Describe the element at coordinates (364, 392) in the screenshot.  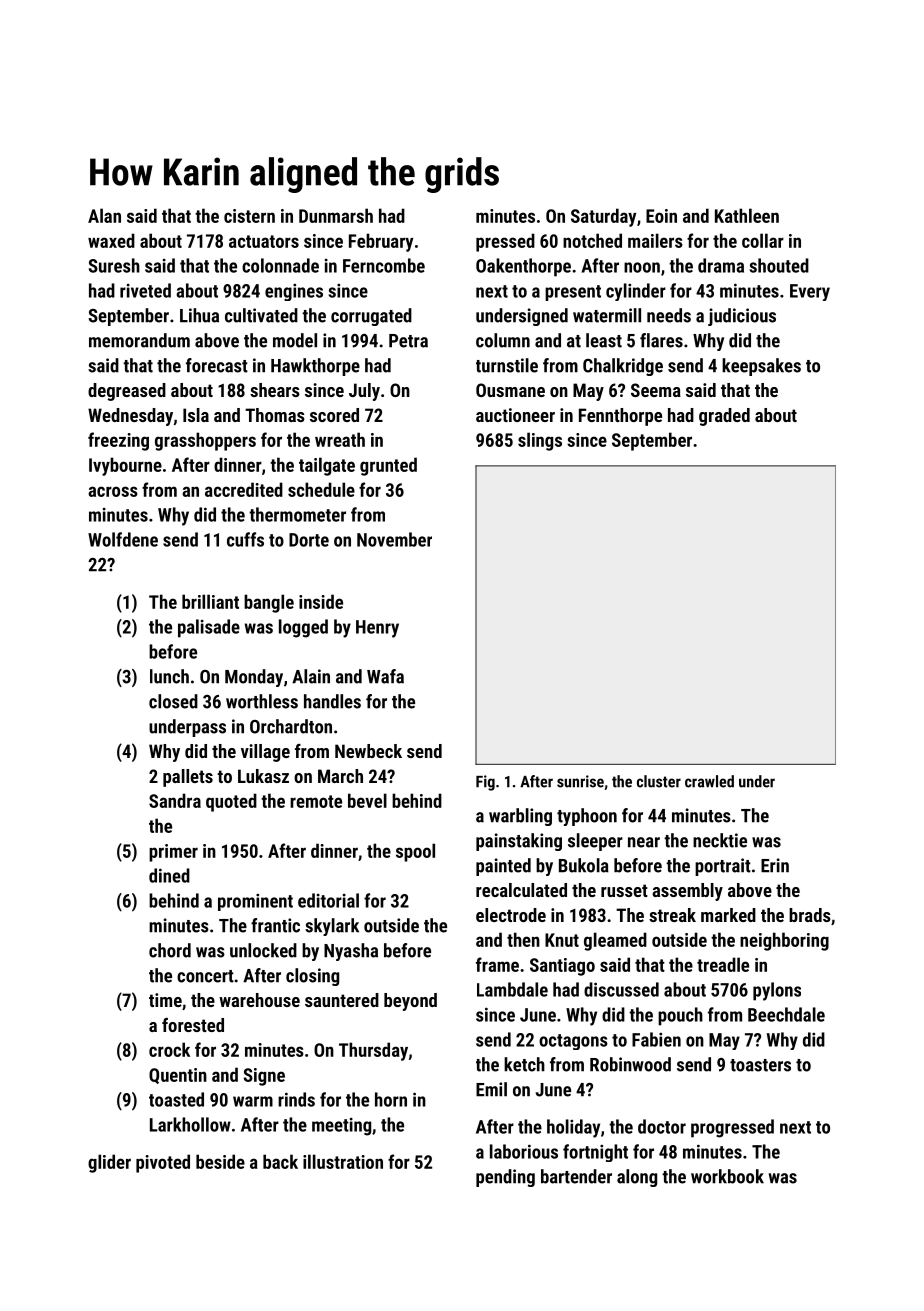
I see `July` at that location.
